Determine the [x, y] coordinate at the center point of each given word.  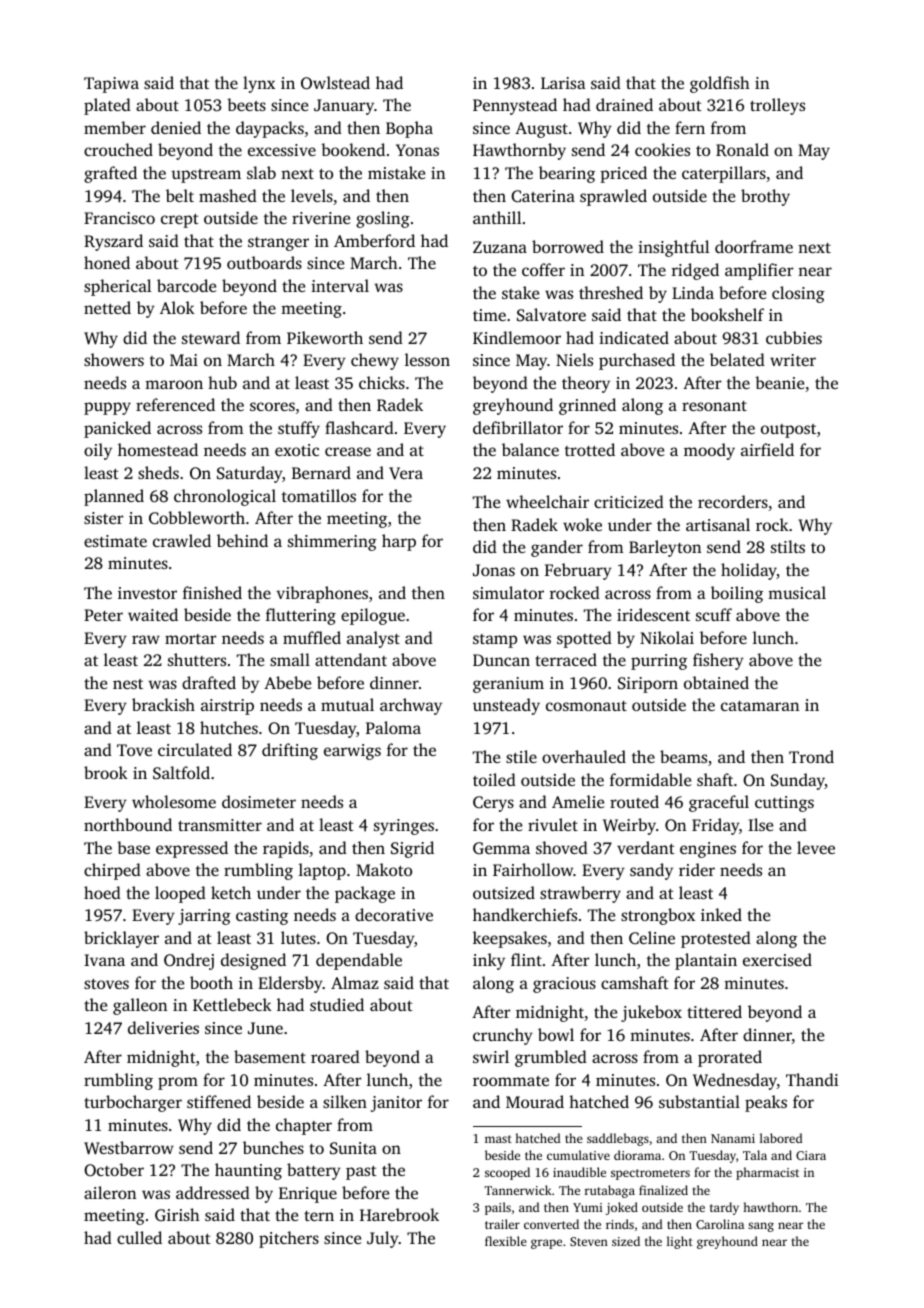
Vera [406, 473]
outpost [788, 431]
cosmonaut [586, 706]
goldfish [720, 84]
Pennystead [515, 106]
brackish [163, 704]
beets [246, 104]
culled [139, 1237]
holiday [749, 571]
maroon [174, 384]
